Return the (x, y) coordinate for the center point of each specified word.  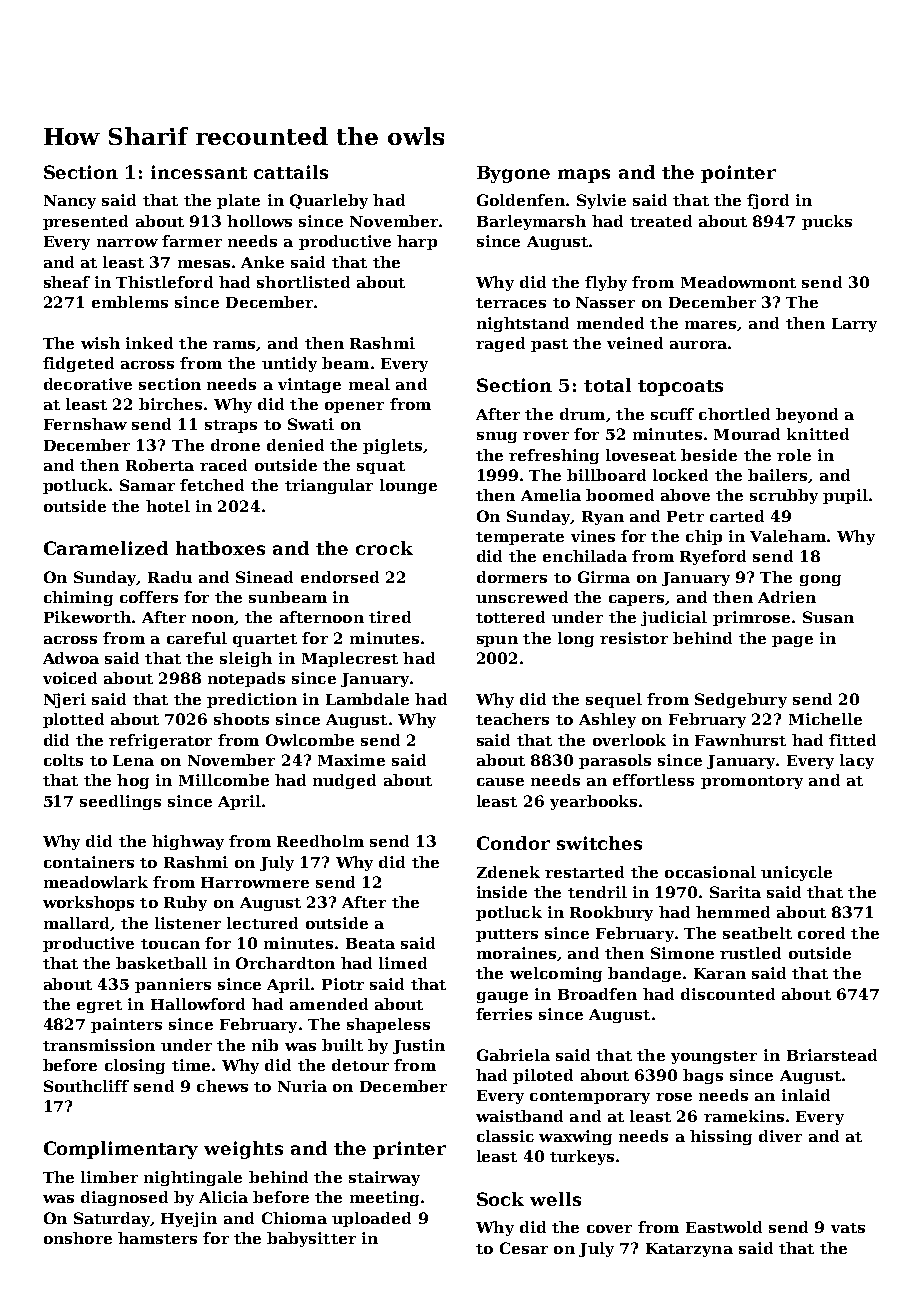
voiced (70, 678)
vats (848, 1228)
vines (593, 536)
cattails (291, 172)
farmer (192, 241)
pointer (738, 174)
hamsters (157, 1238)
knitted (818, 434)
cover (609, 1229)
